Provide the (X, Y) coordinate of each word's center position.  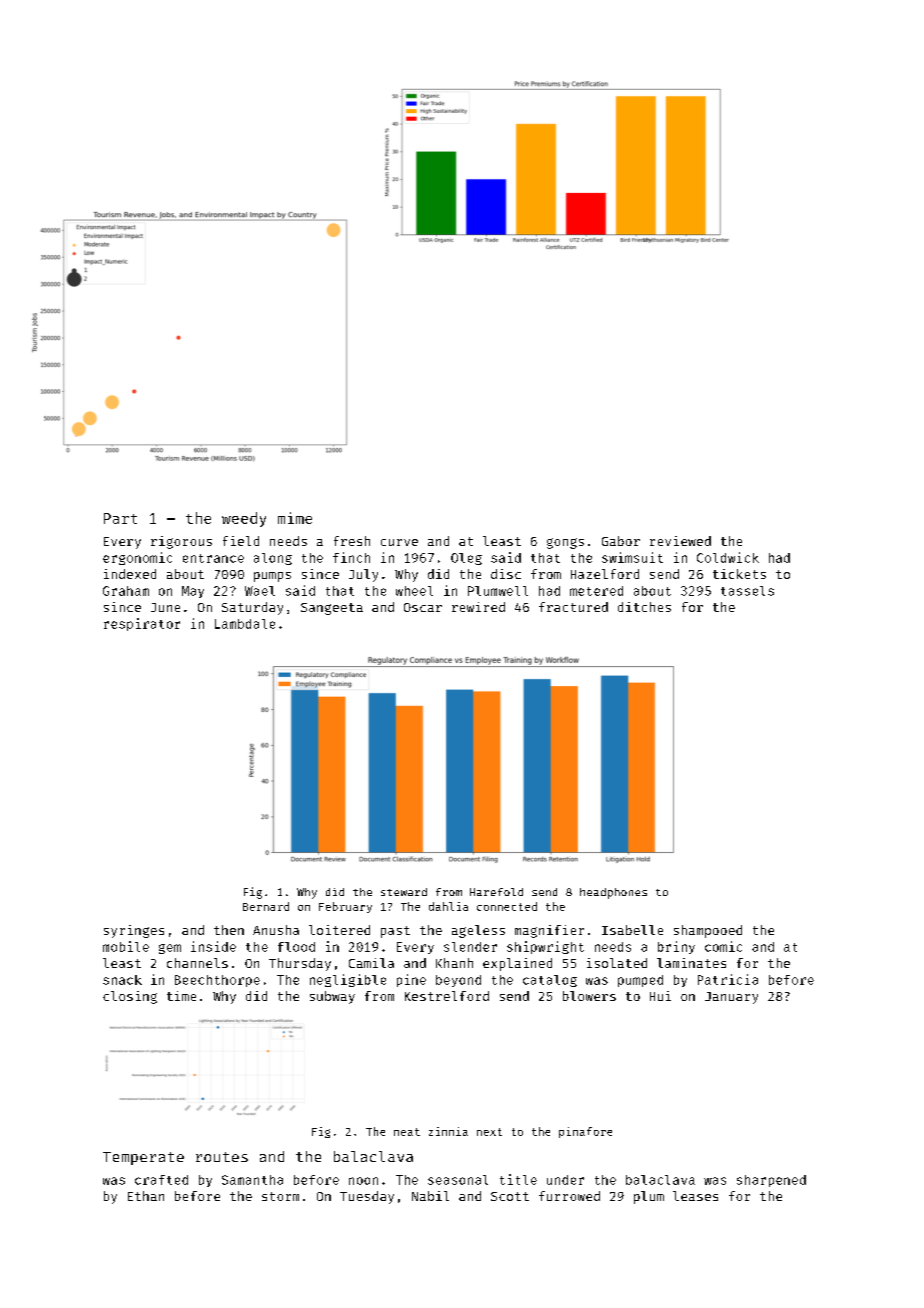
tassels (747, 591)
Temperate (143, 1158)
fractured (573, 607)
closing (130, 997)
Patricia (728, 979)
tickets (739, 574)
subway (332, 997)
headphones (613, 893)
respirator (142, 624)
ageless (478, 931)
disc (506, 574)
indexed (130, 574)
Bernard (266, 906)
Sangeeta (332, 609)
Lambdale (245, 624)
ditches (644, 607)
